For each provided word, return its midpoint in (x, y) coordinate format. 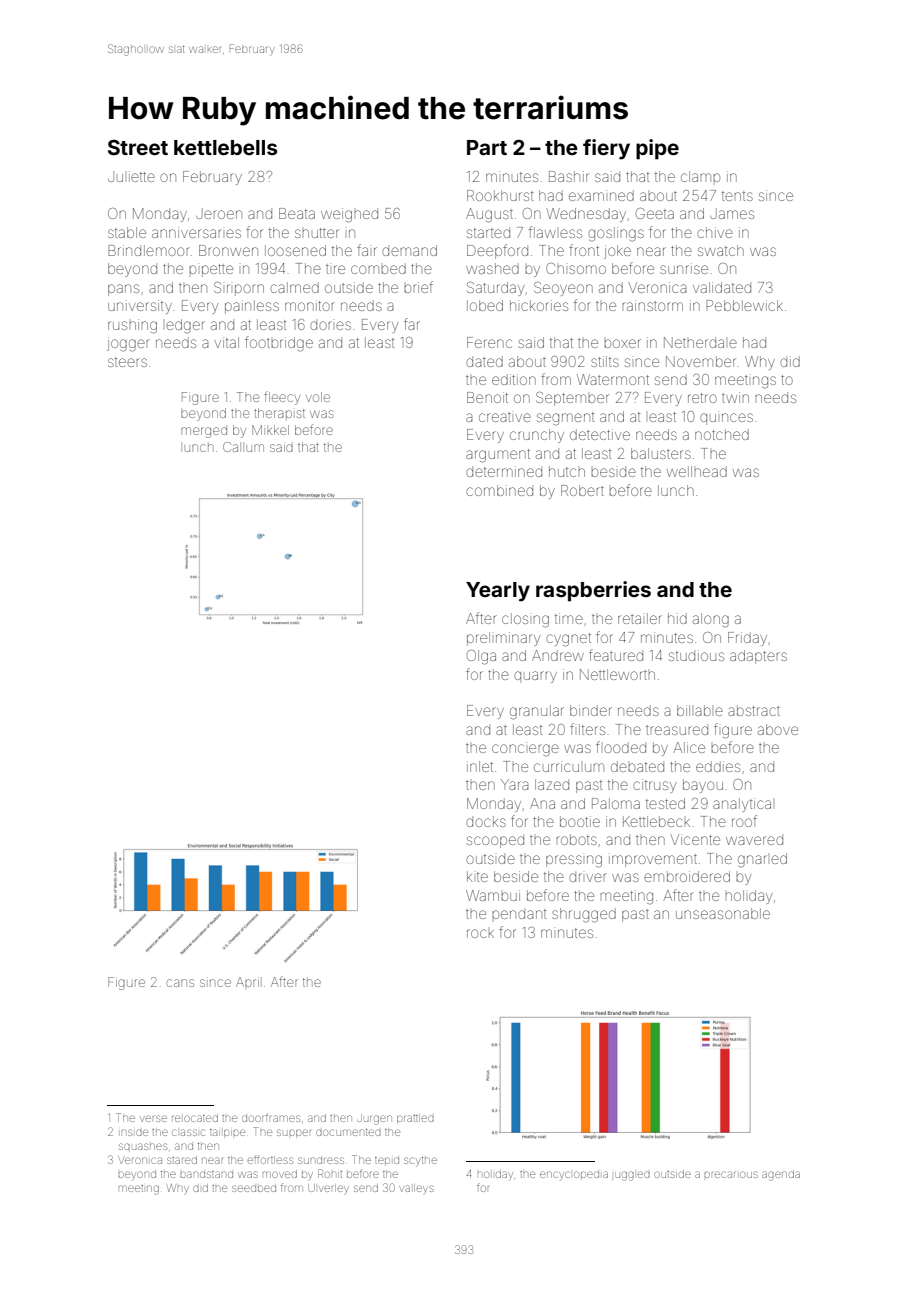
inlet (480, 766)
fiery (606, 149)
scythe (420, 1162)
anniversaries (196, 232)
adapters (758, 657)
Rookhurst (500, 195)
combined (499, 490)
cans (180, 983)
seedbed (254, 1188)
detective (600, 434)
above (778, 729)
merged (204, 432)
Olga (481, 657)
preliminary (503, 639)
